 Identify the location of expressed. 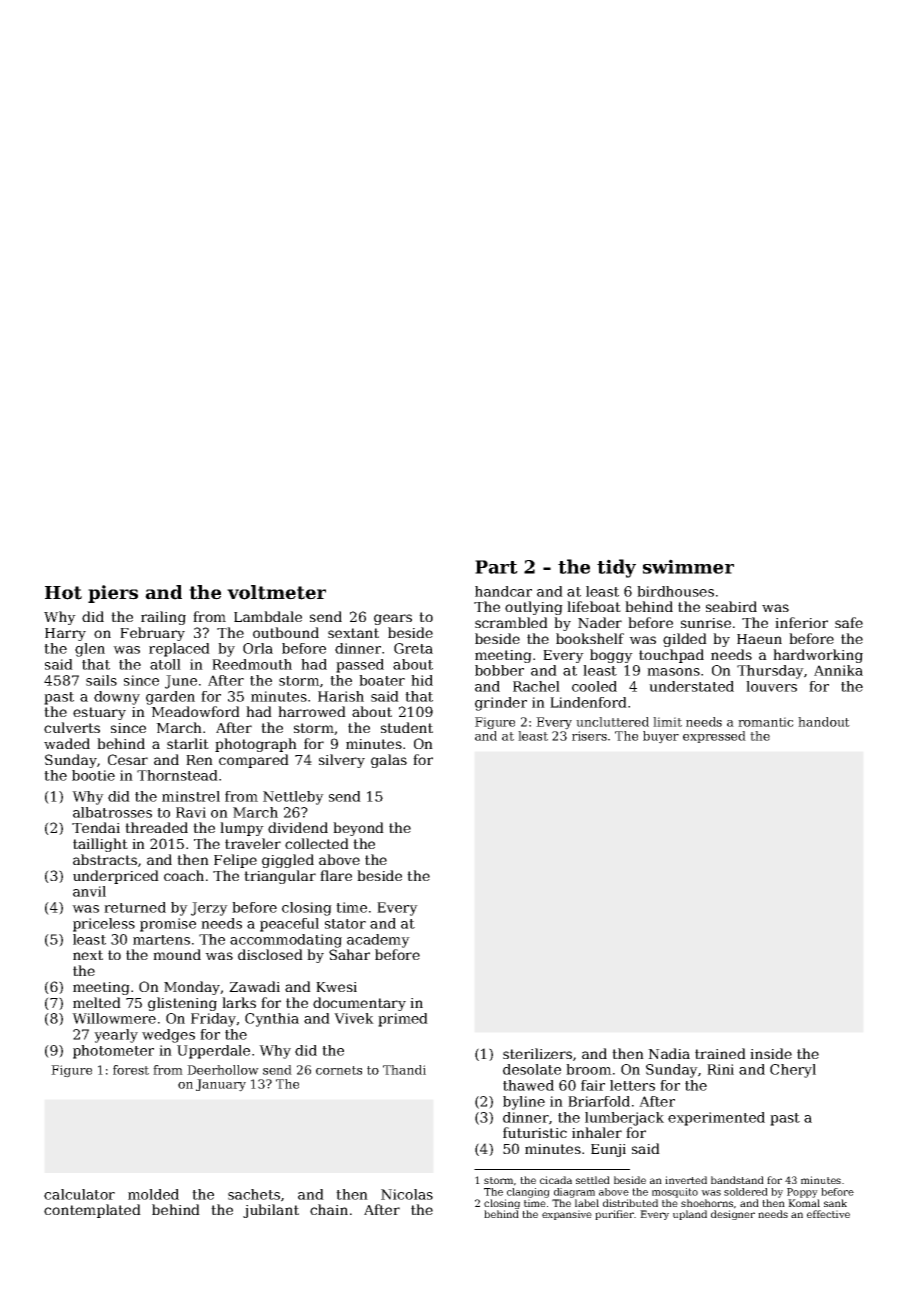
(714, 737).
